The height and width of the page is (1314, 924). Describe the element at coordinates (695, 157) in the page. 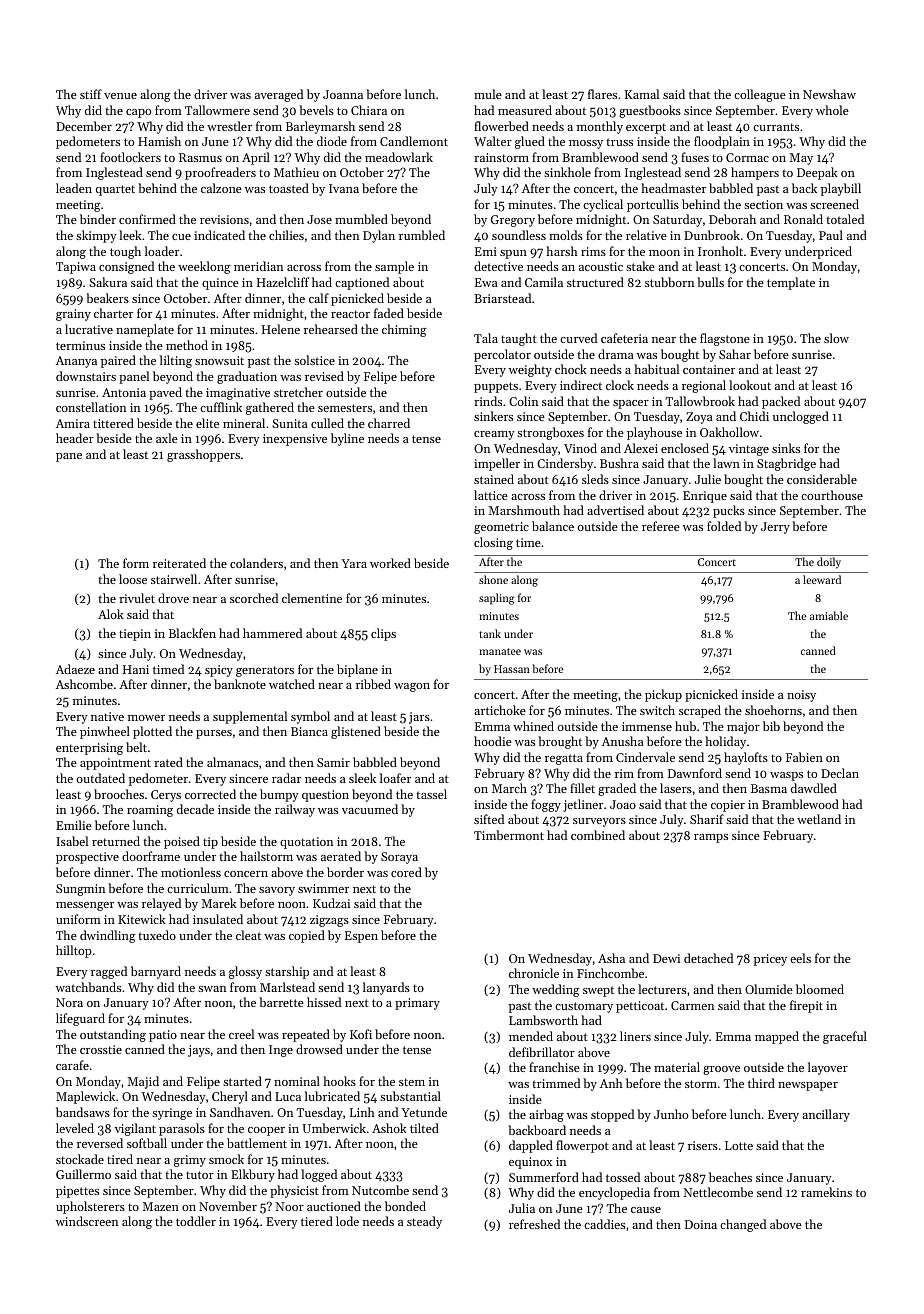

I see `fuses` at that location.
